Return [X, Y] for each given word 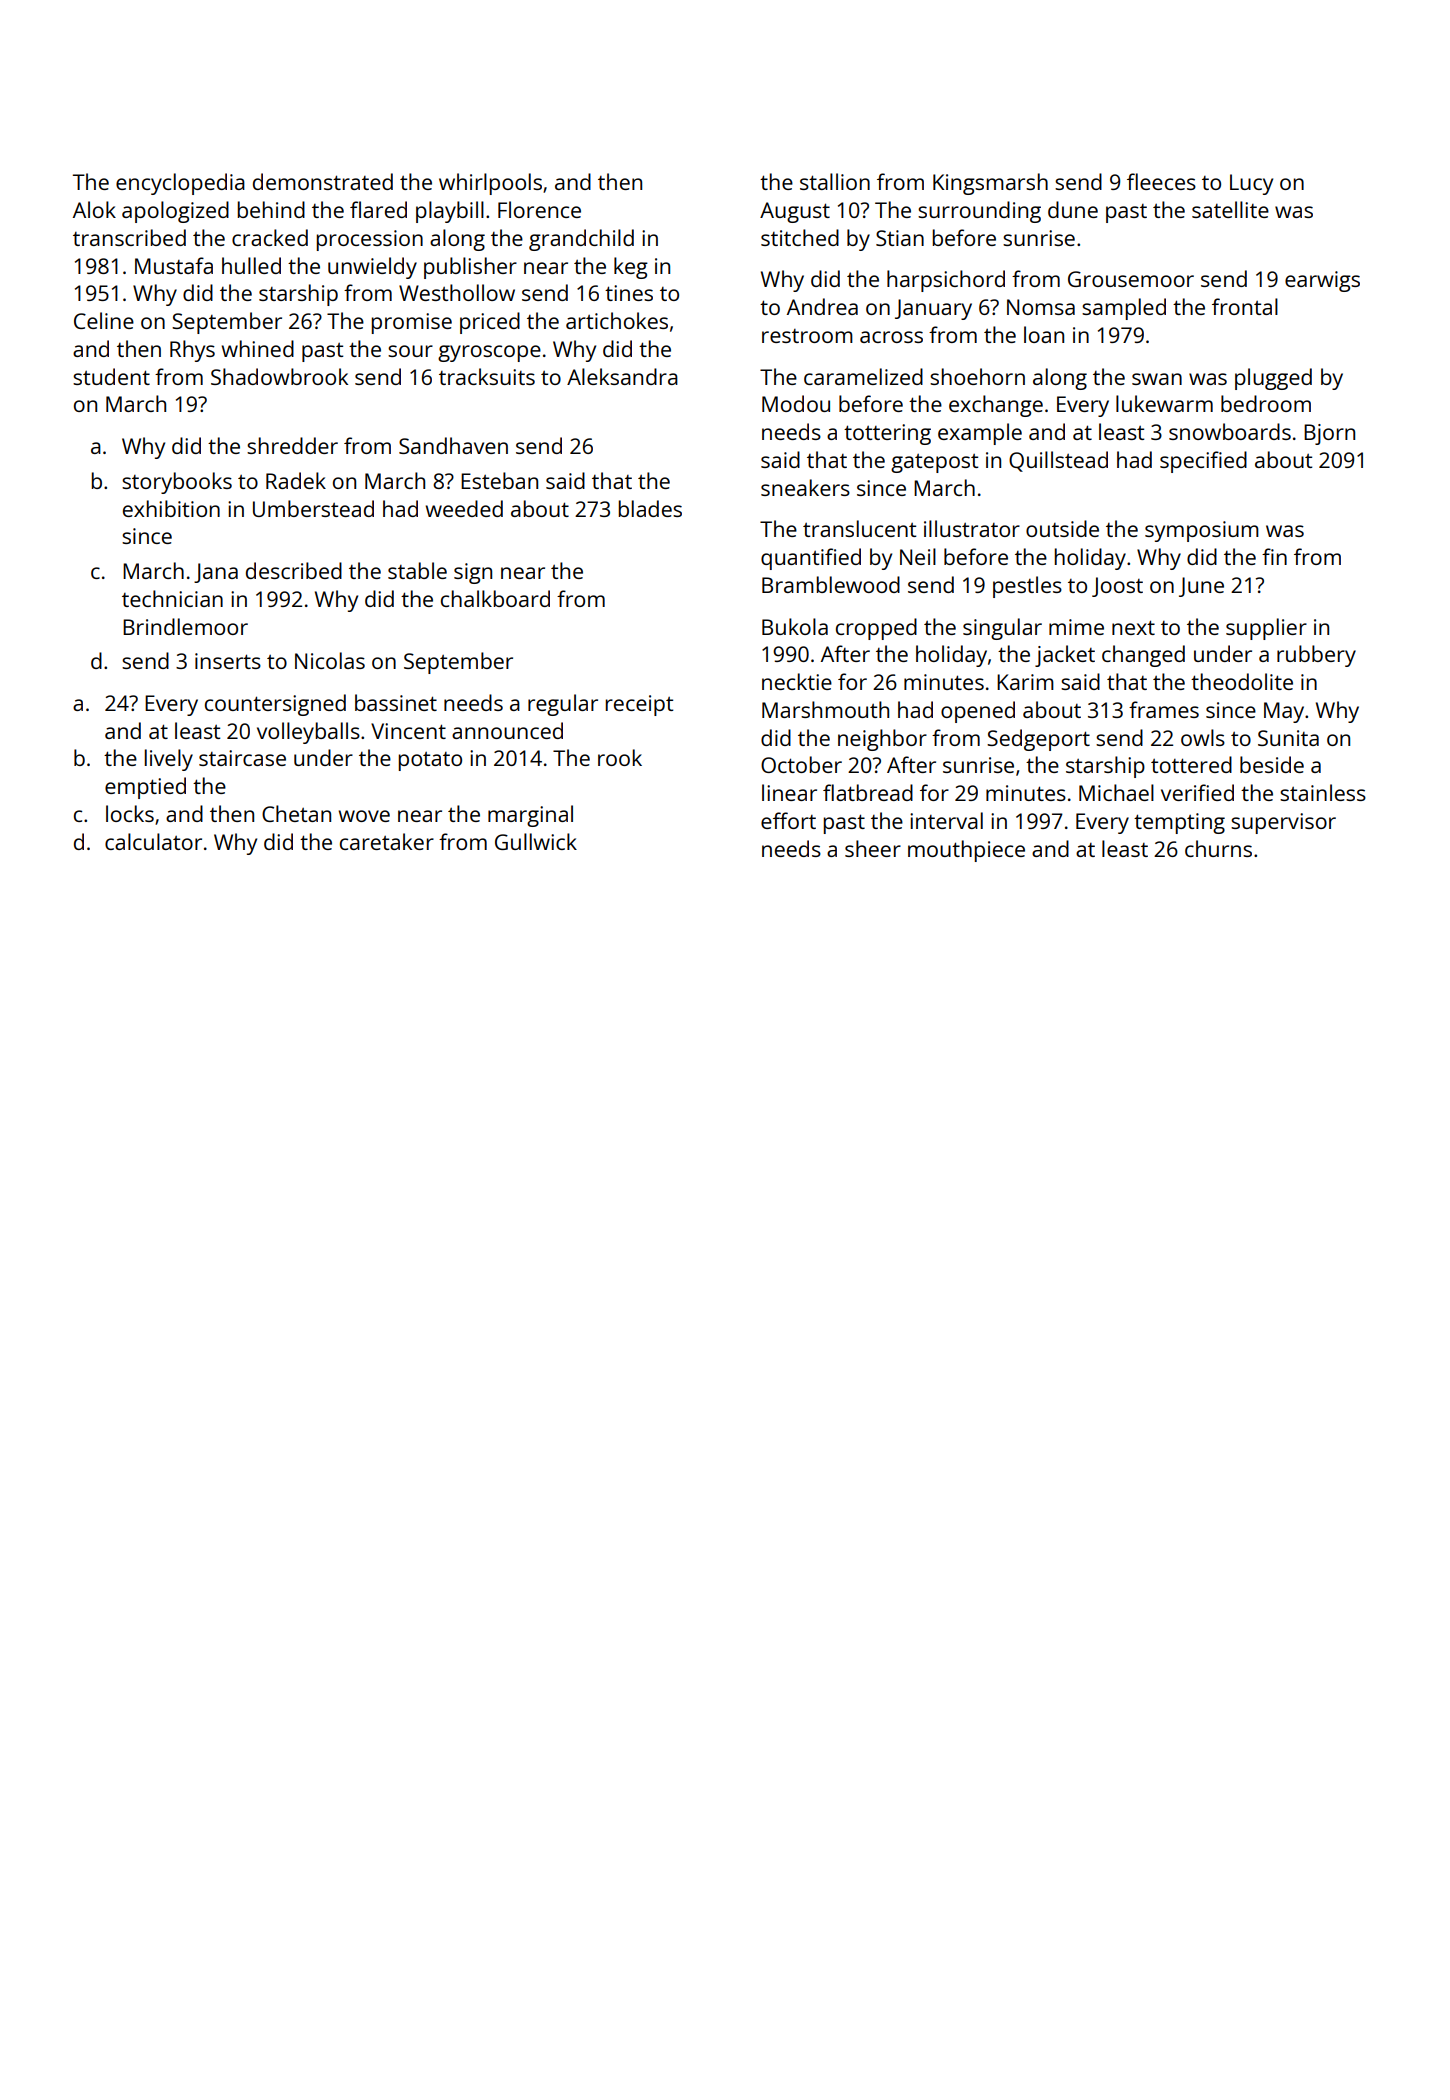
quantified [811, 559]
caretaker [387, 841]
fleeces [1161, 181]
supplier [1266, 629]
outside [1062, 528]
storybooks [177, 483]
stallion [835, 181]
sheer [873, 848]
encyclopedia [180, 184]
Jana [216, 573]
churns [1218, 848]
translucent [859, 528]
